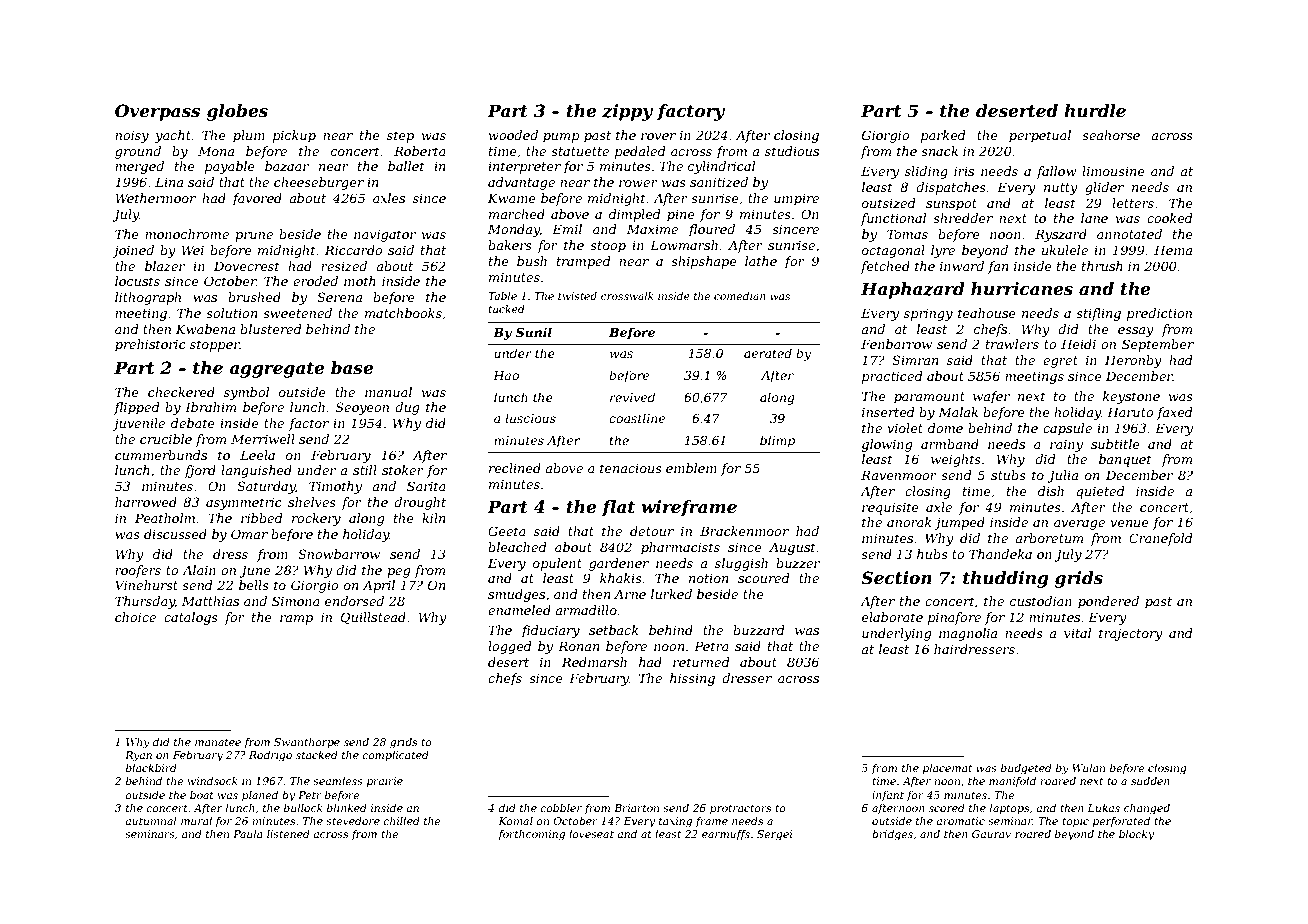 The height and width of the screenshot is (924, 1308). I want to click on Quillstead, so click(373, 618).
